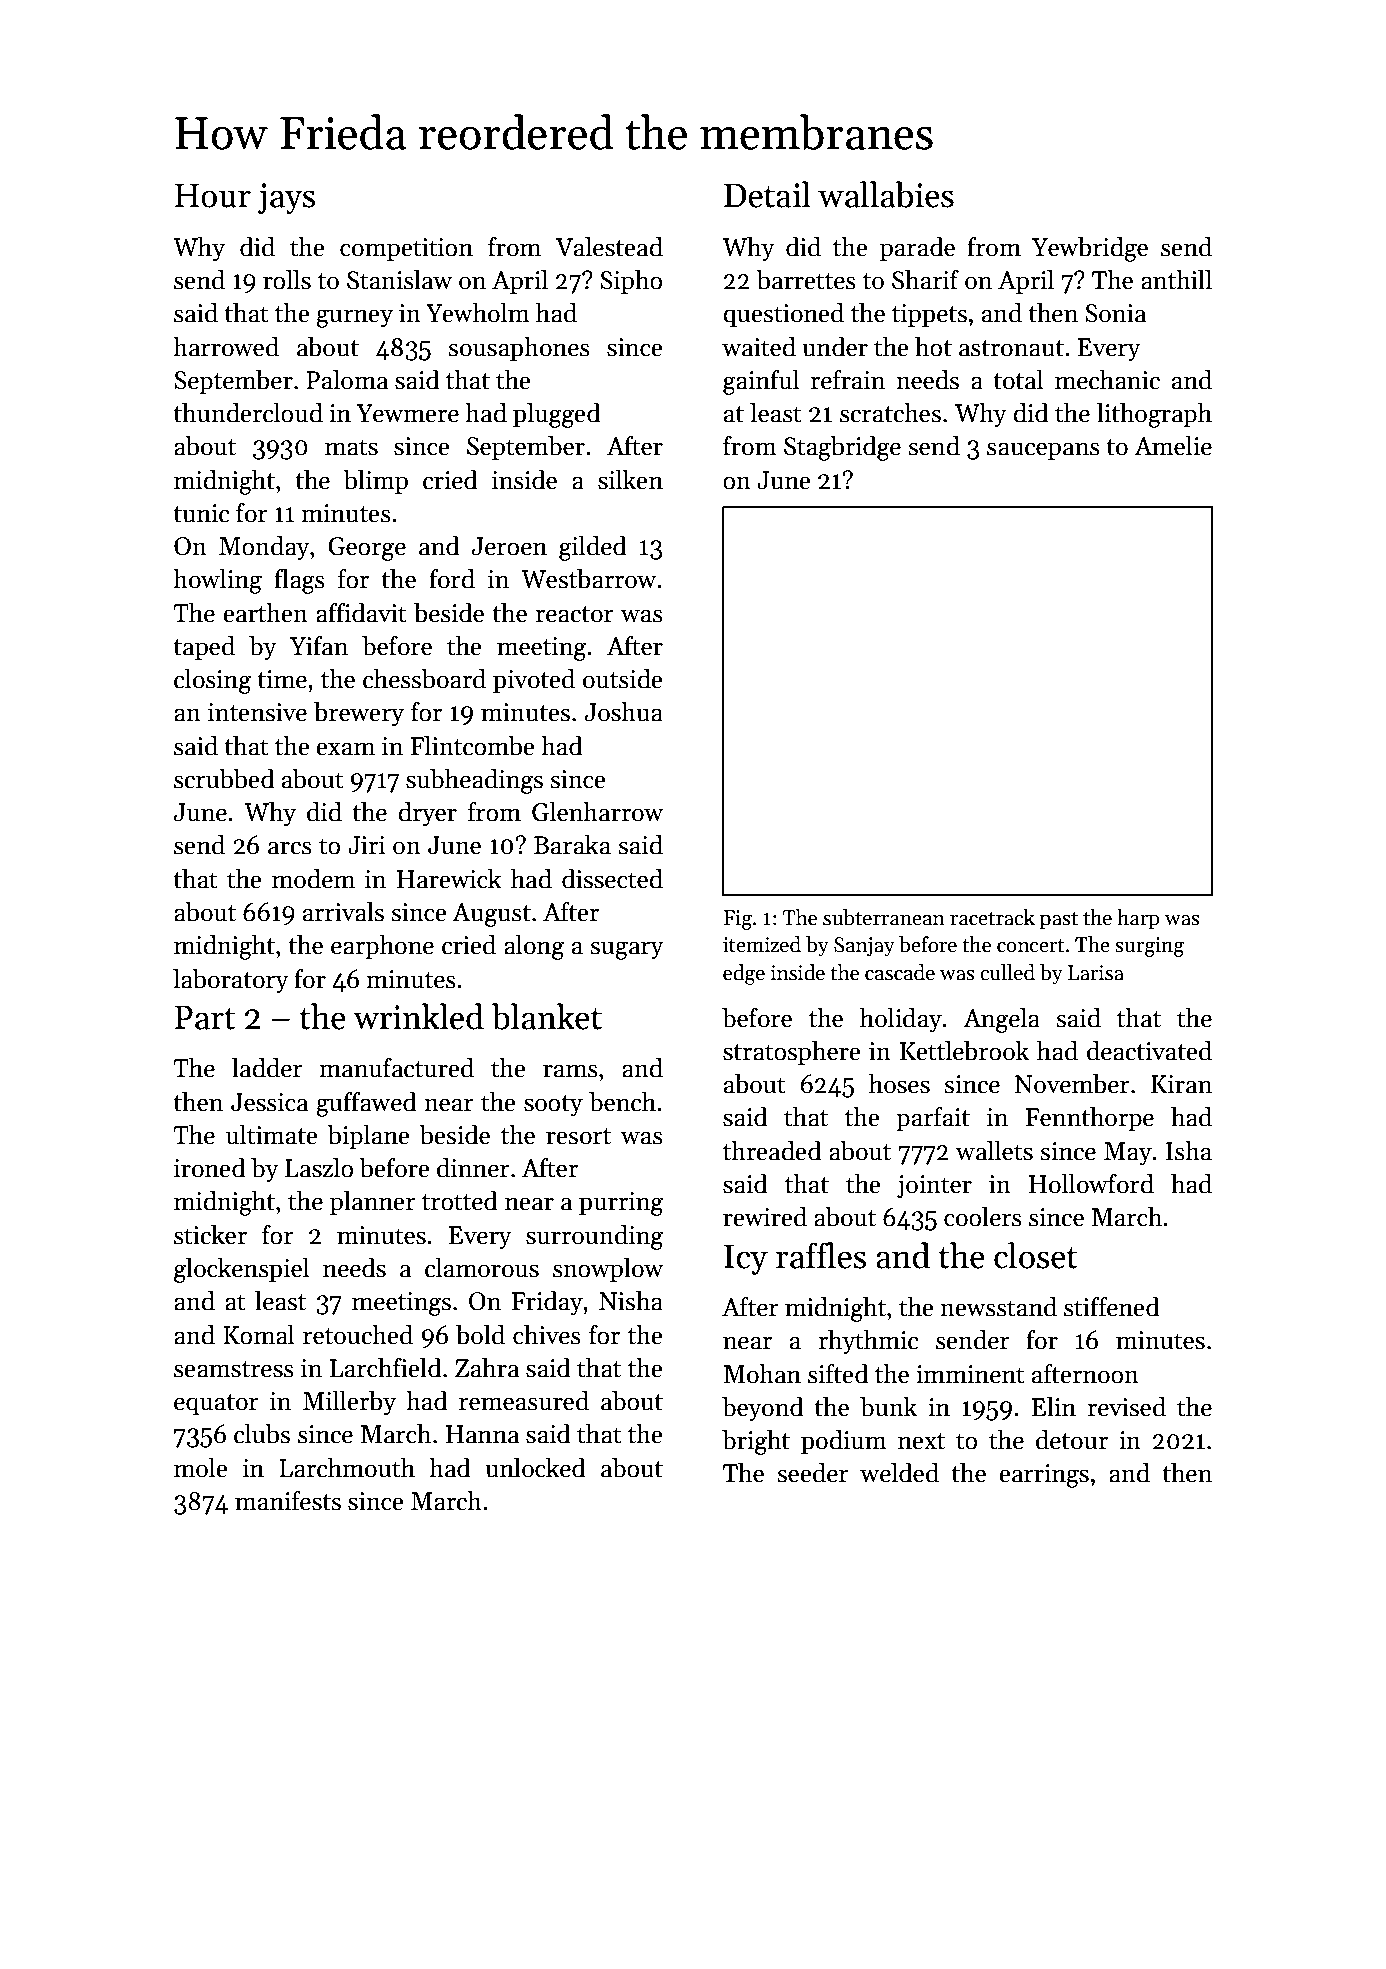  I want to click on Detail, so click(767, 194).
